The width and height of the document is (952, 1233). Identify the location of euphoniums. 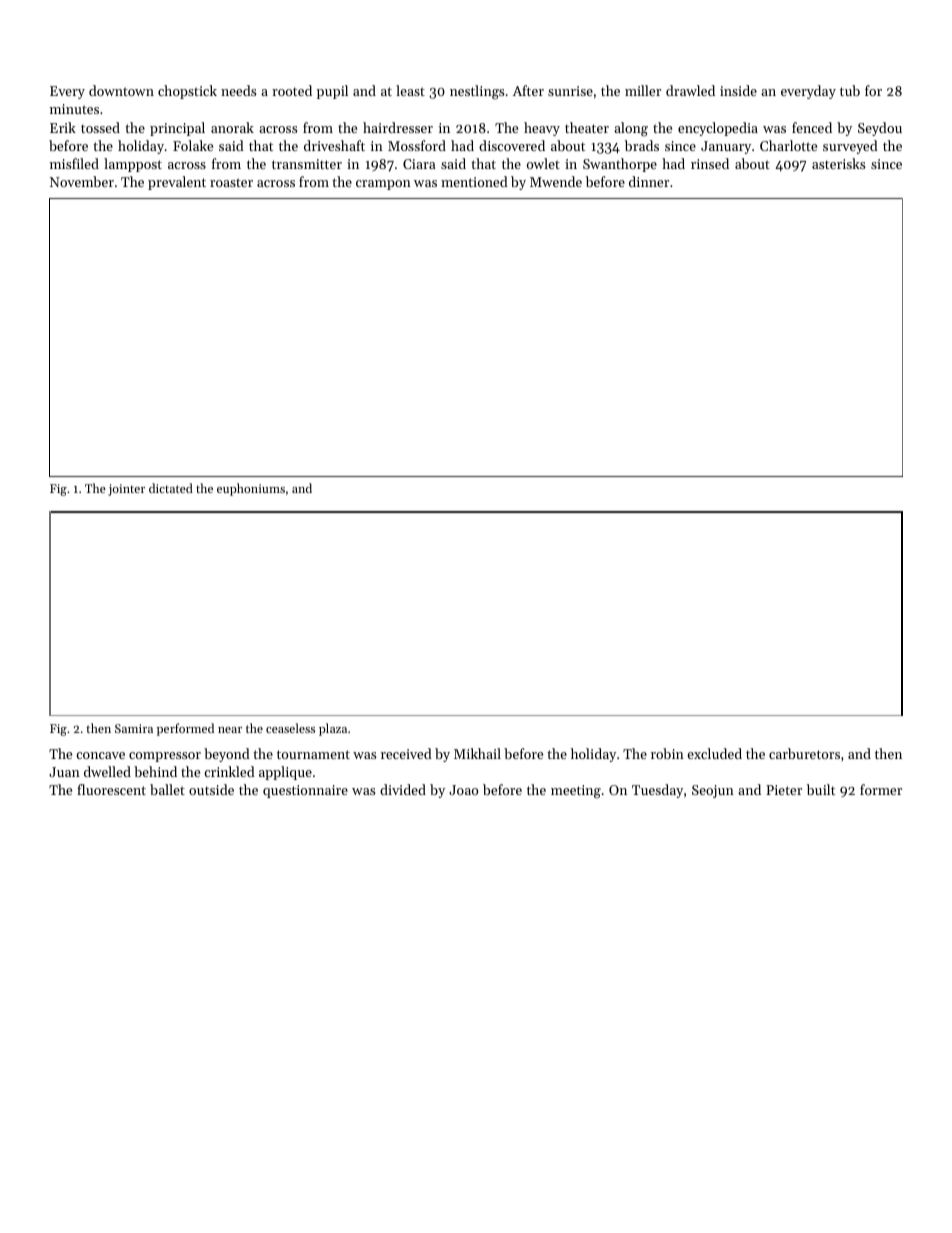
(251, 489).
